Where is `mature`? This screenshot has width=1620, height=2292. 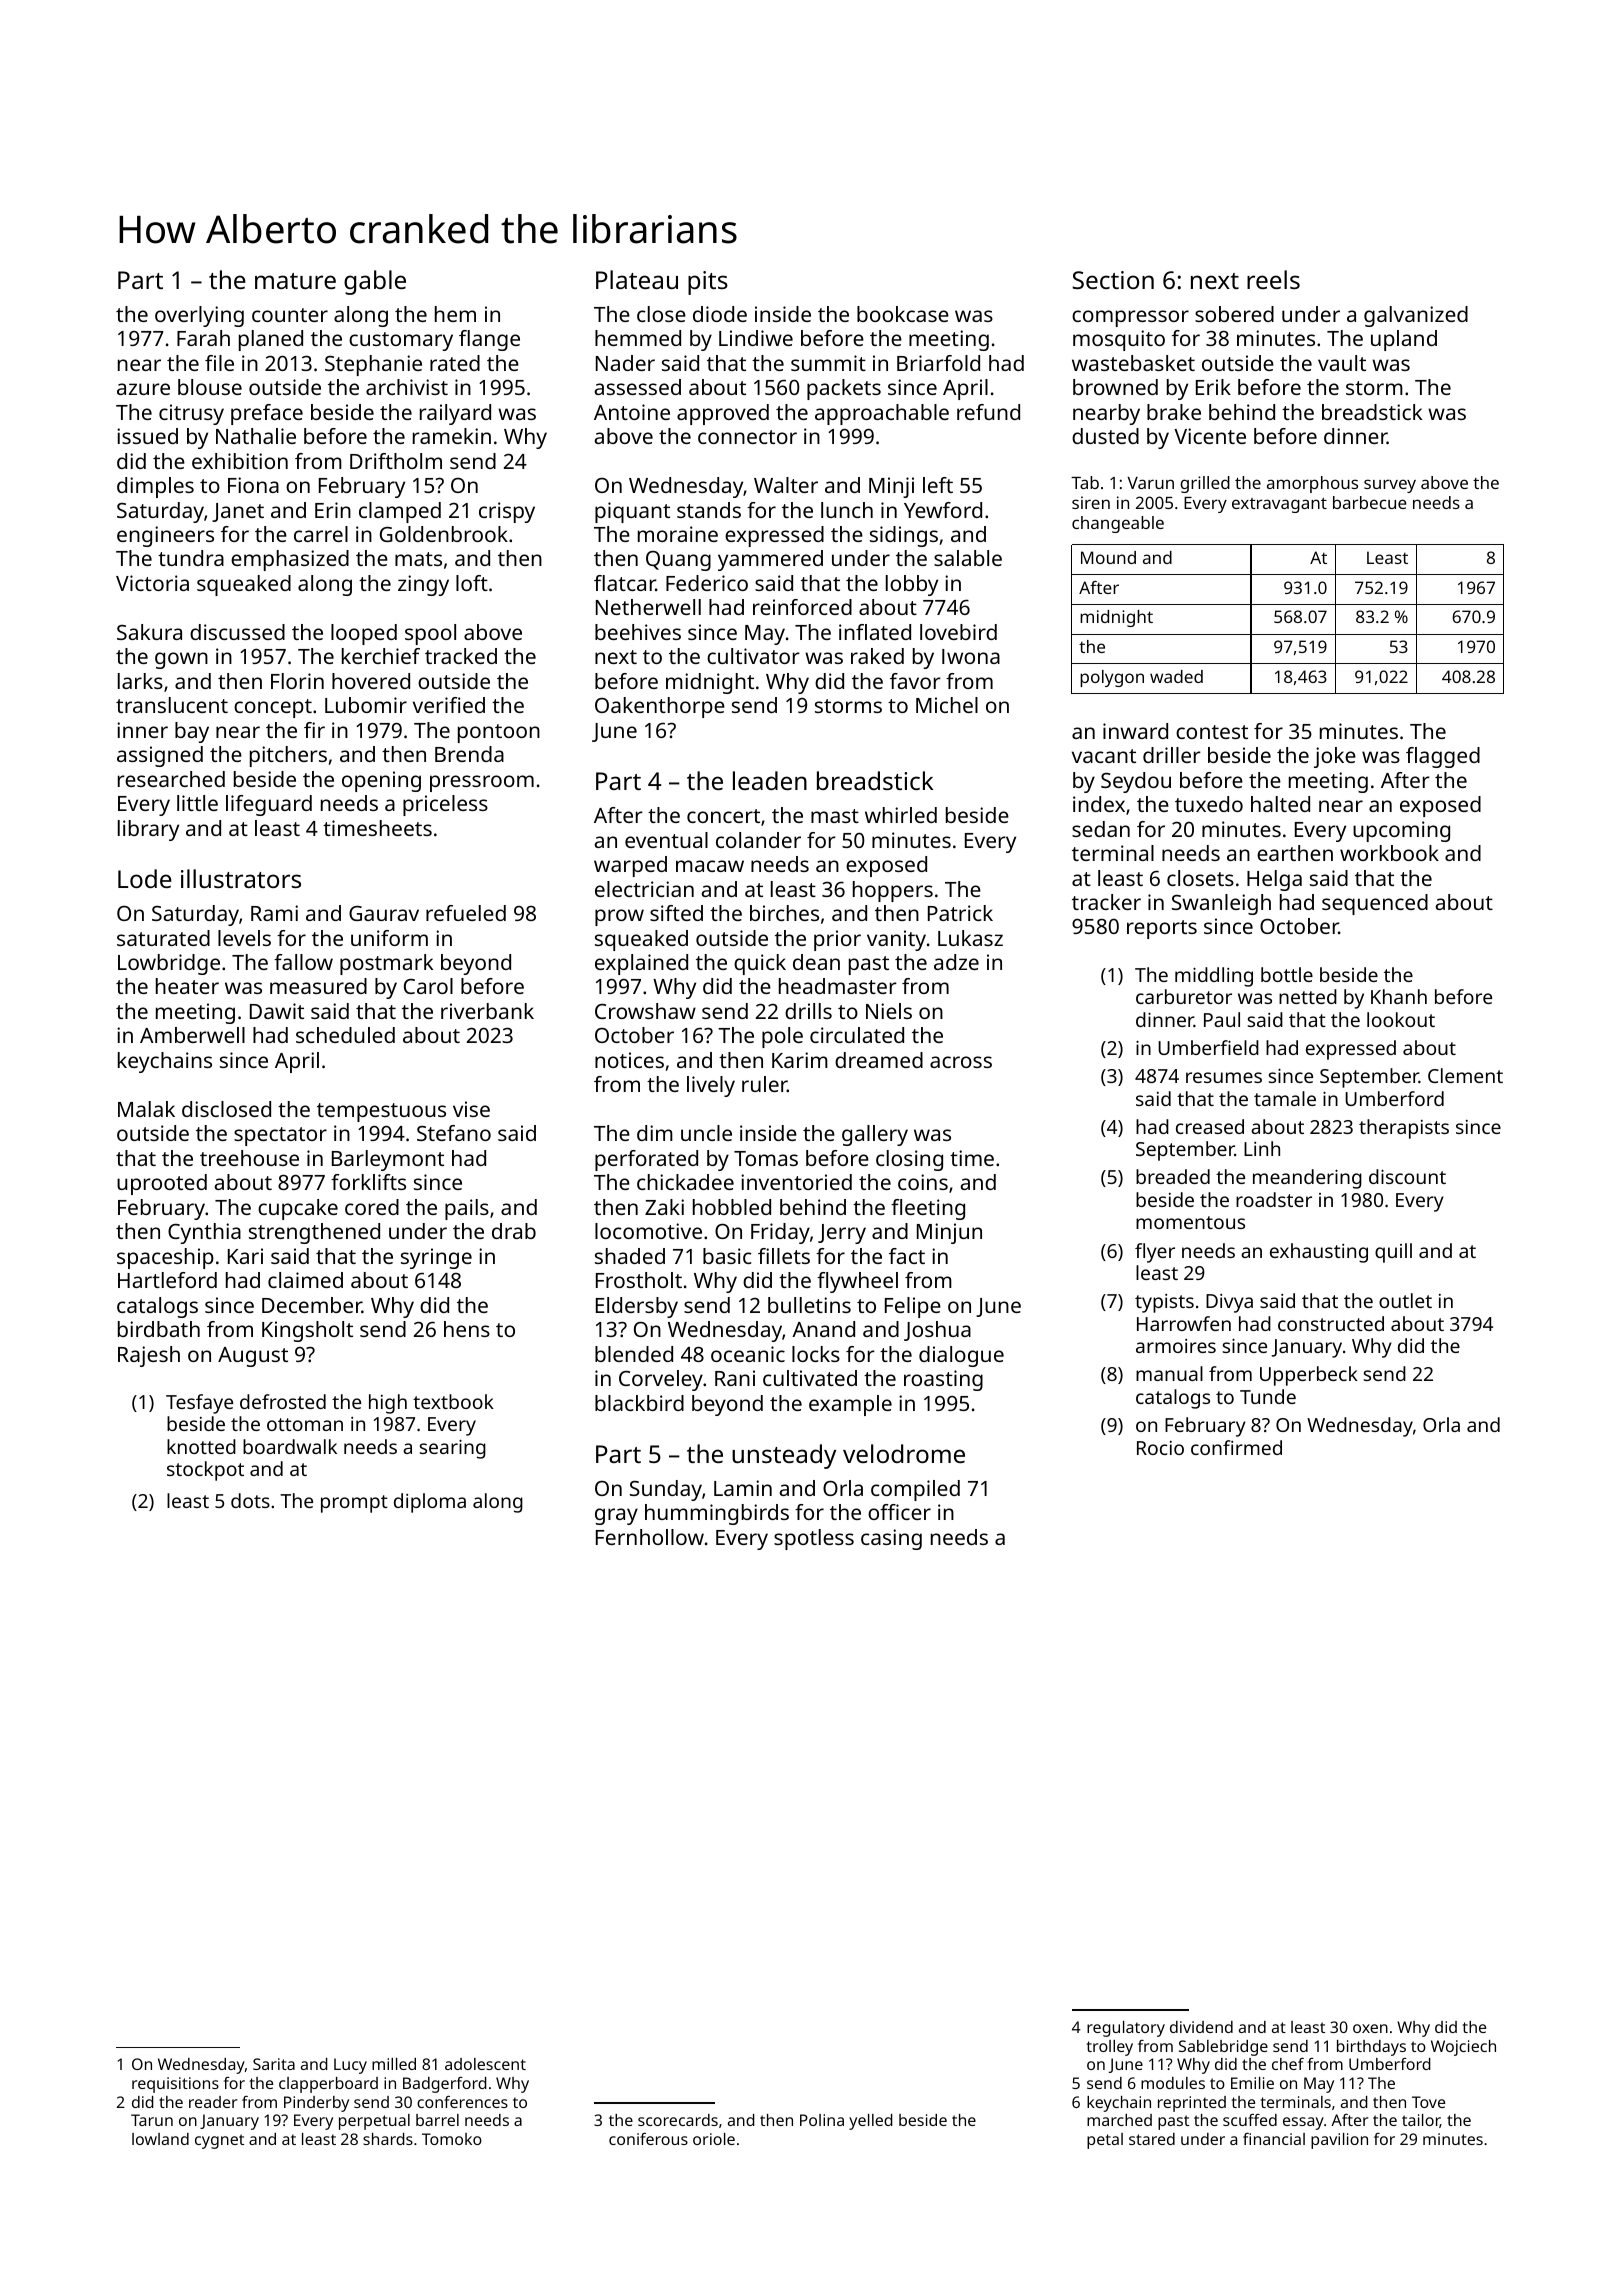
mature is located at coordinates (295, 281).
